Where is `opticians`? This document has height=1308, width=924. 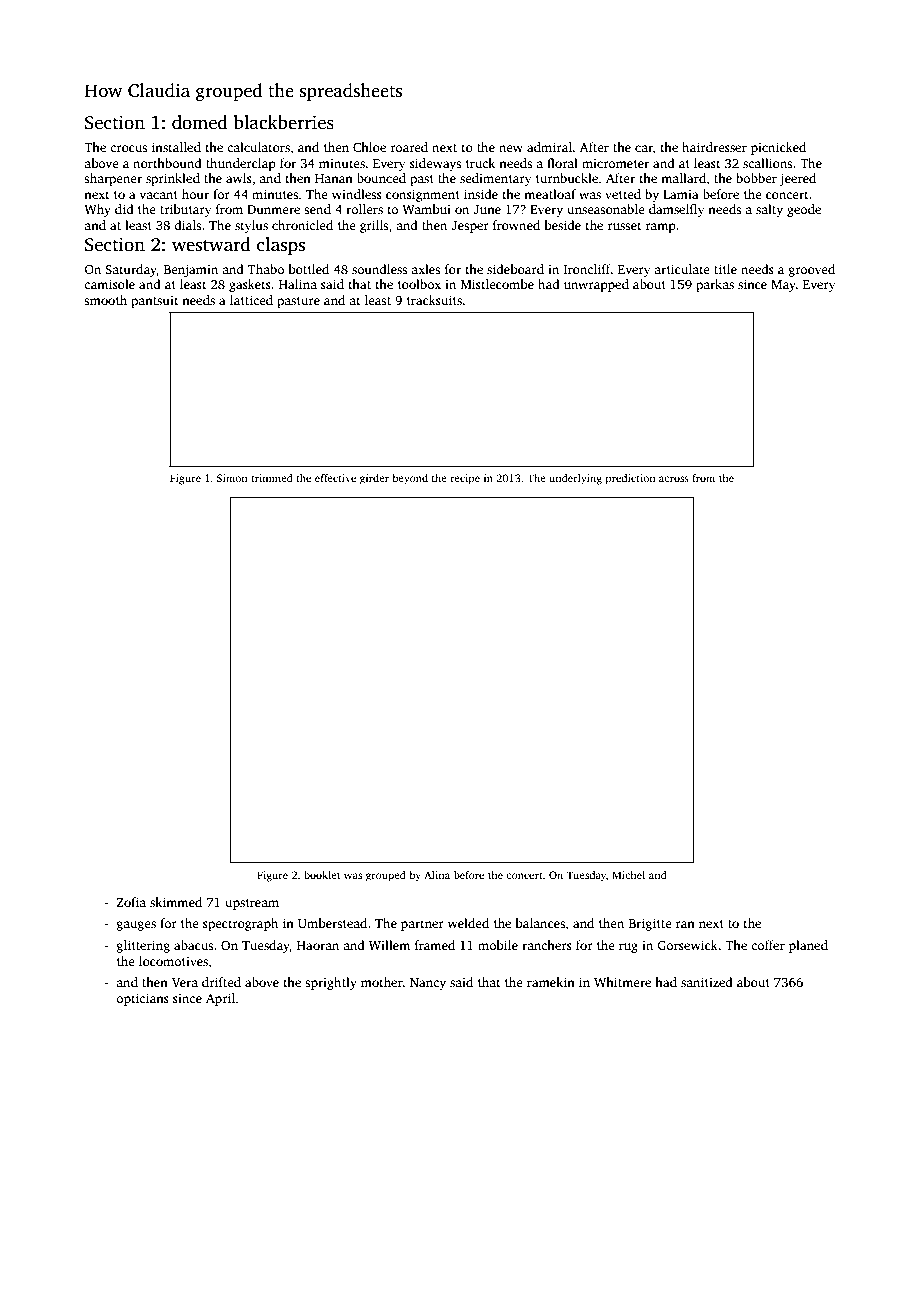 opticians is located at coordinates (142, 999).
